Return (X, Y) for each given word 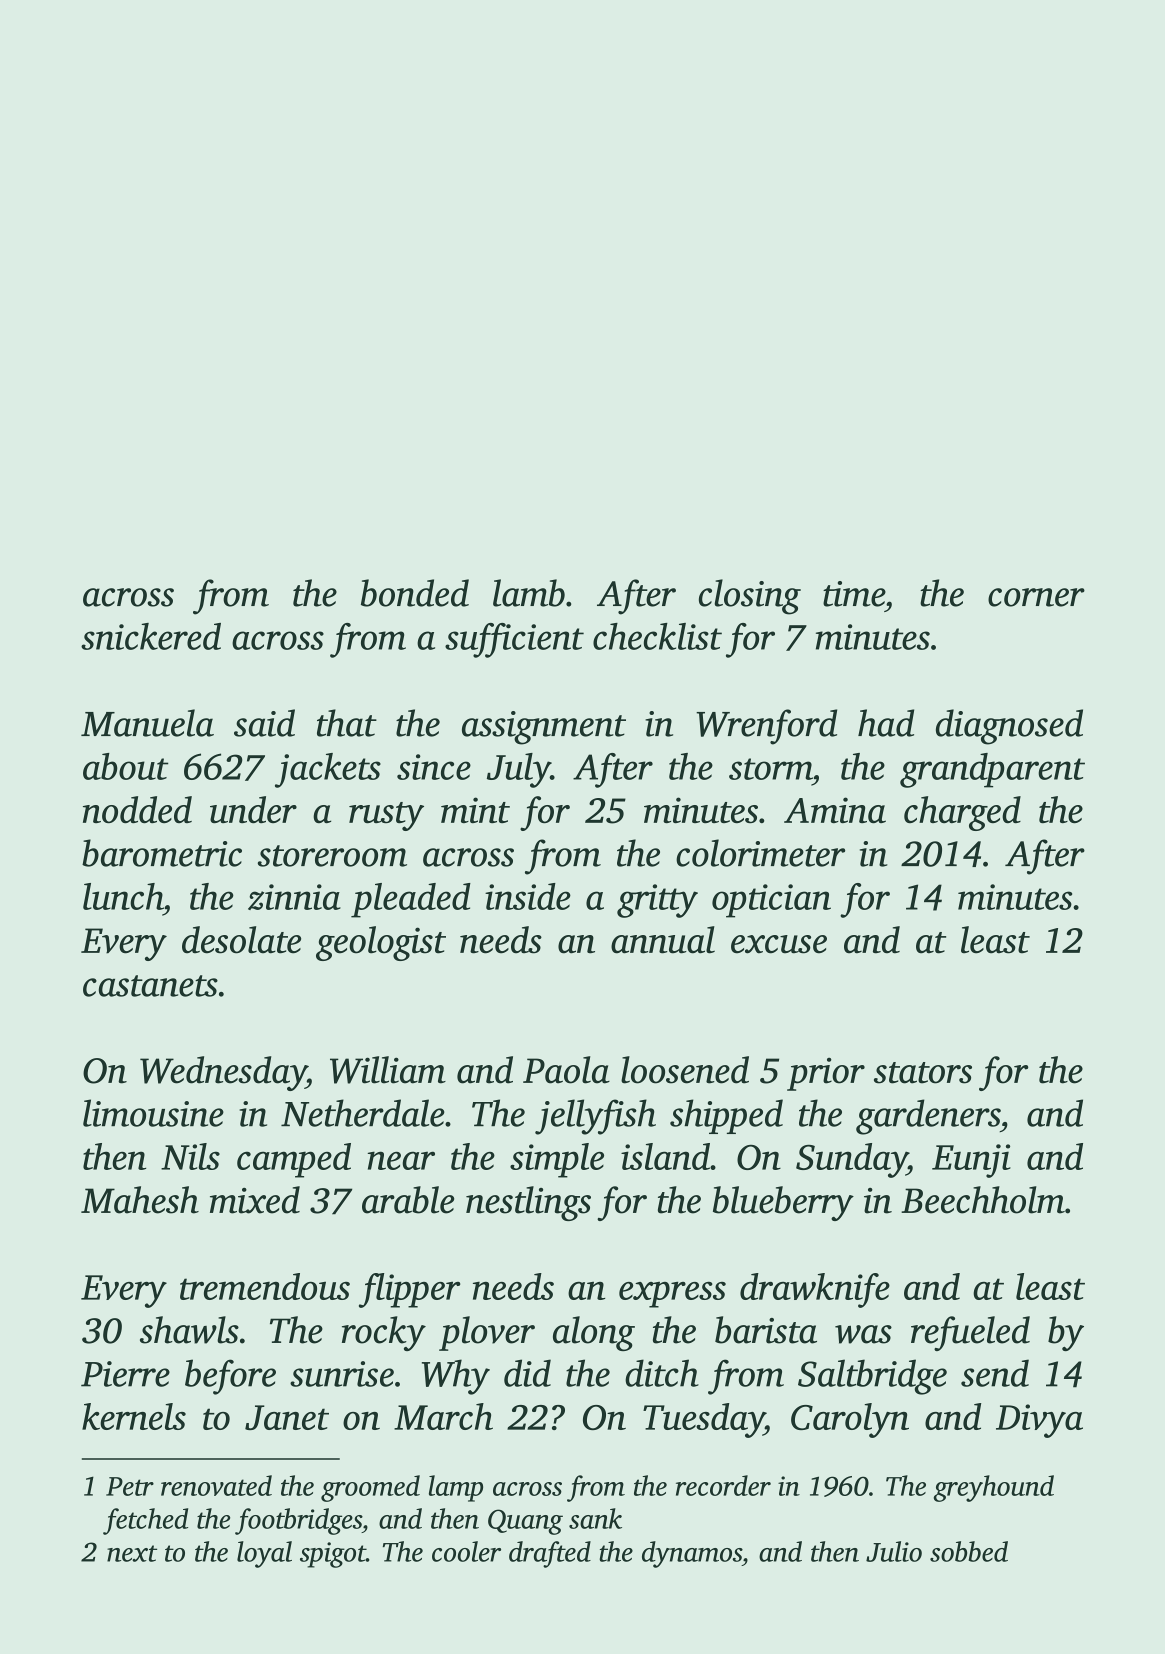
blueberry (783, 1203)
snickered (151, 636)
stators (923, 1073)
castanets (150, 986)
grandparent (992, 770)
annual (663, 940)
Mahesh (140, 1200)
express (672, 1295)
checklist (657, 636)
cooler (466, 1551)
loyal (264, 1554)
